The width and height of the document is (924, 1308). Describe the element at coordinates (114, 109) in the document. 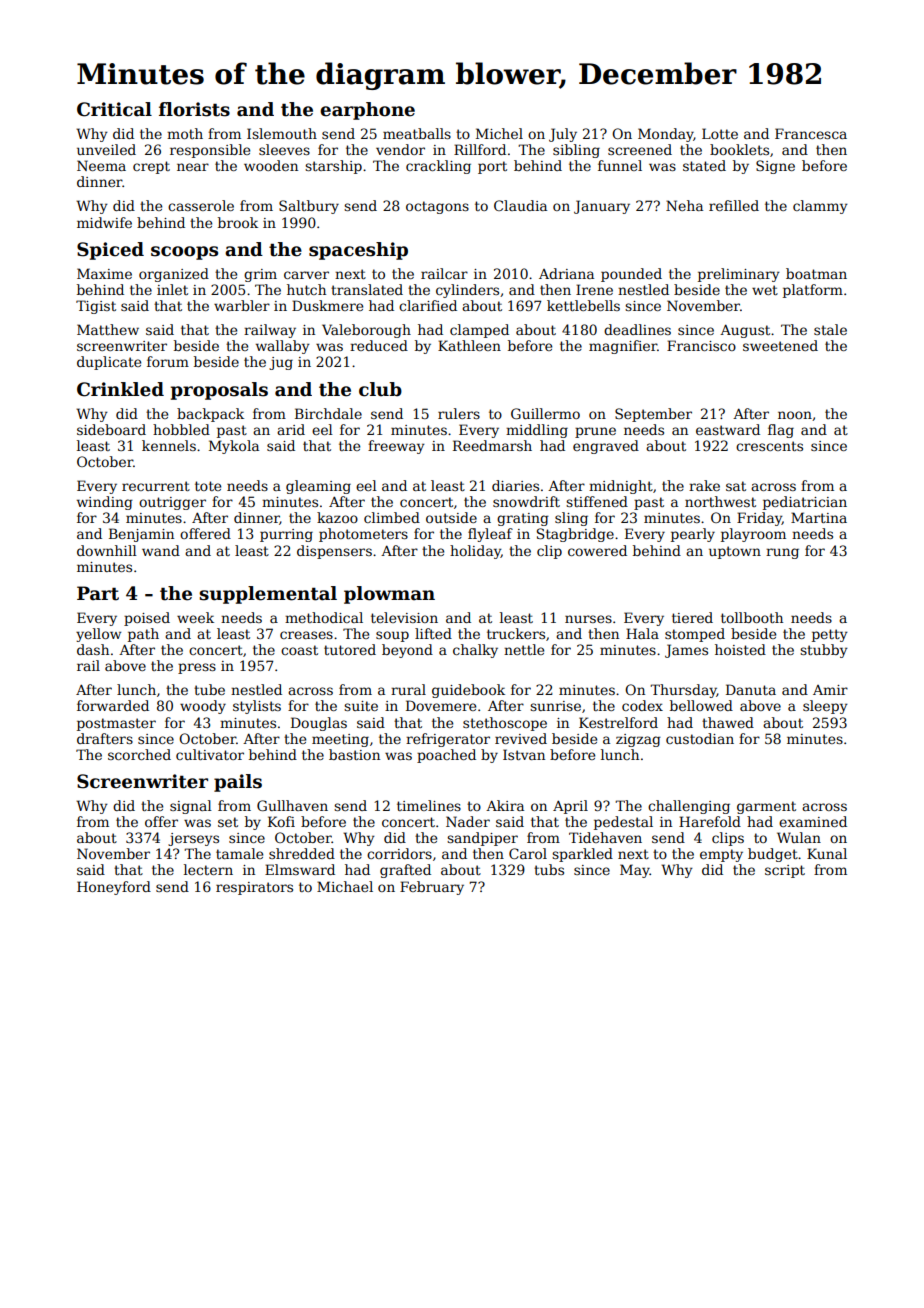

I see `Critical` at that location.
